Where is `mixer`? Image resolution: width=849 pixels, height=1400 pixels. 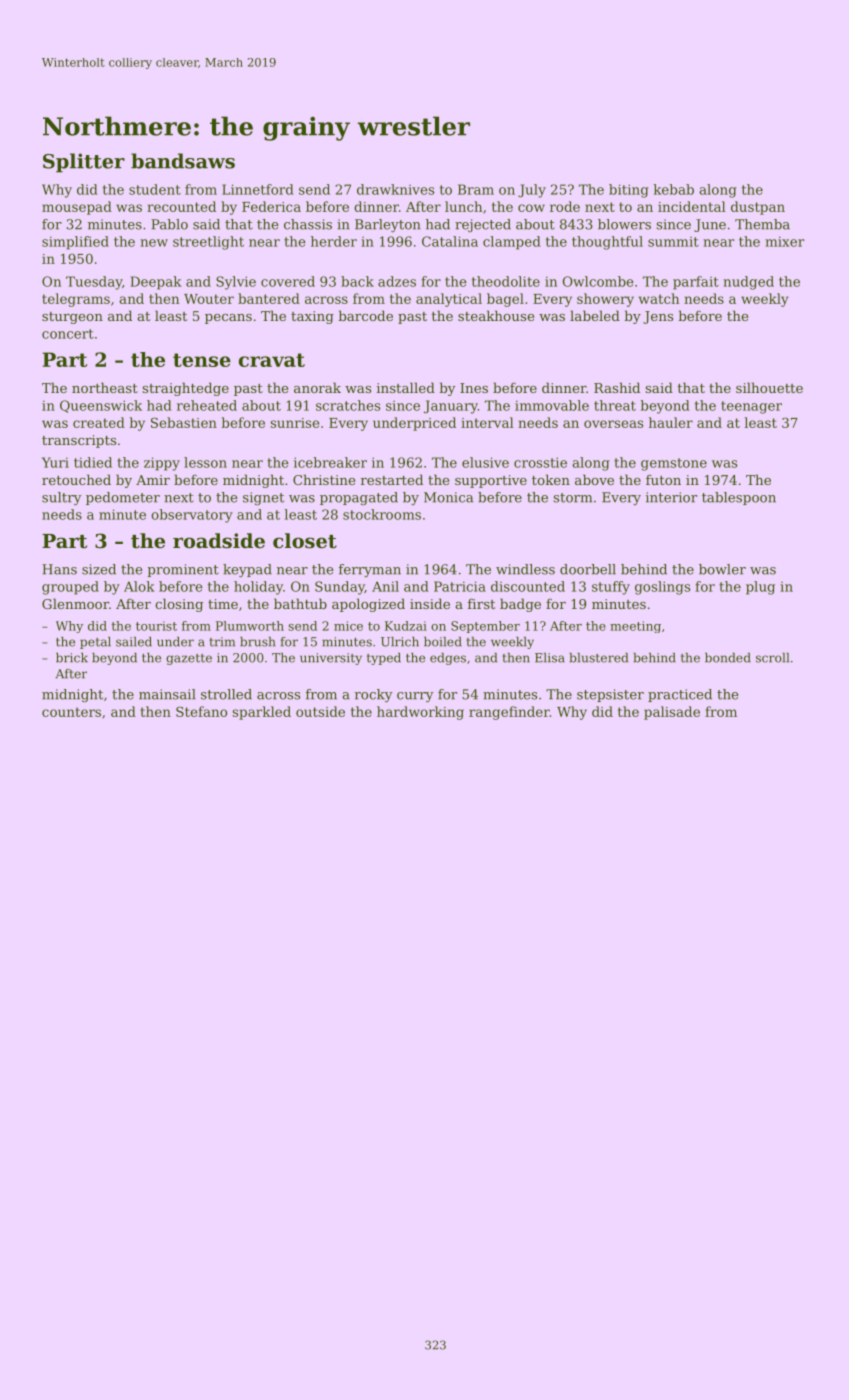
mixer is located at coordinates (784, 241).
